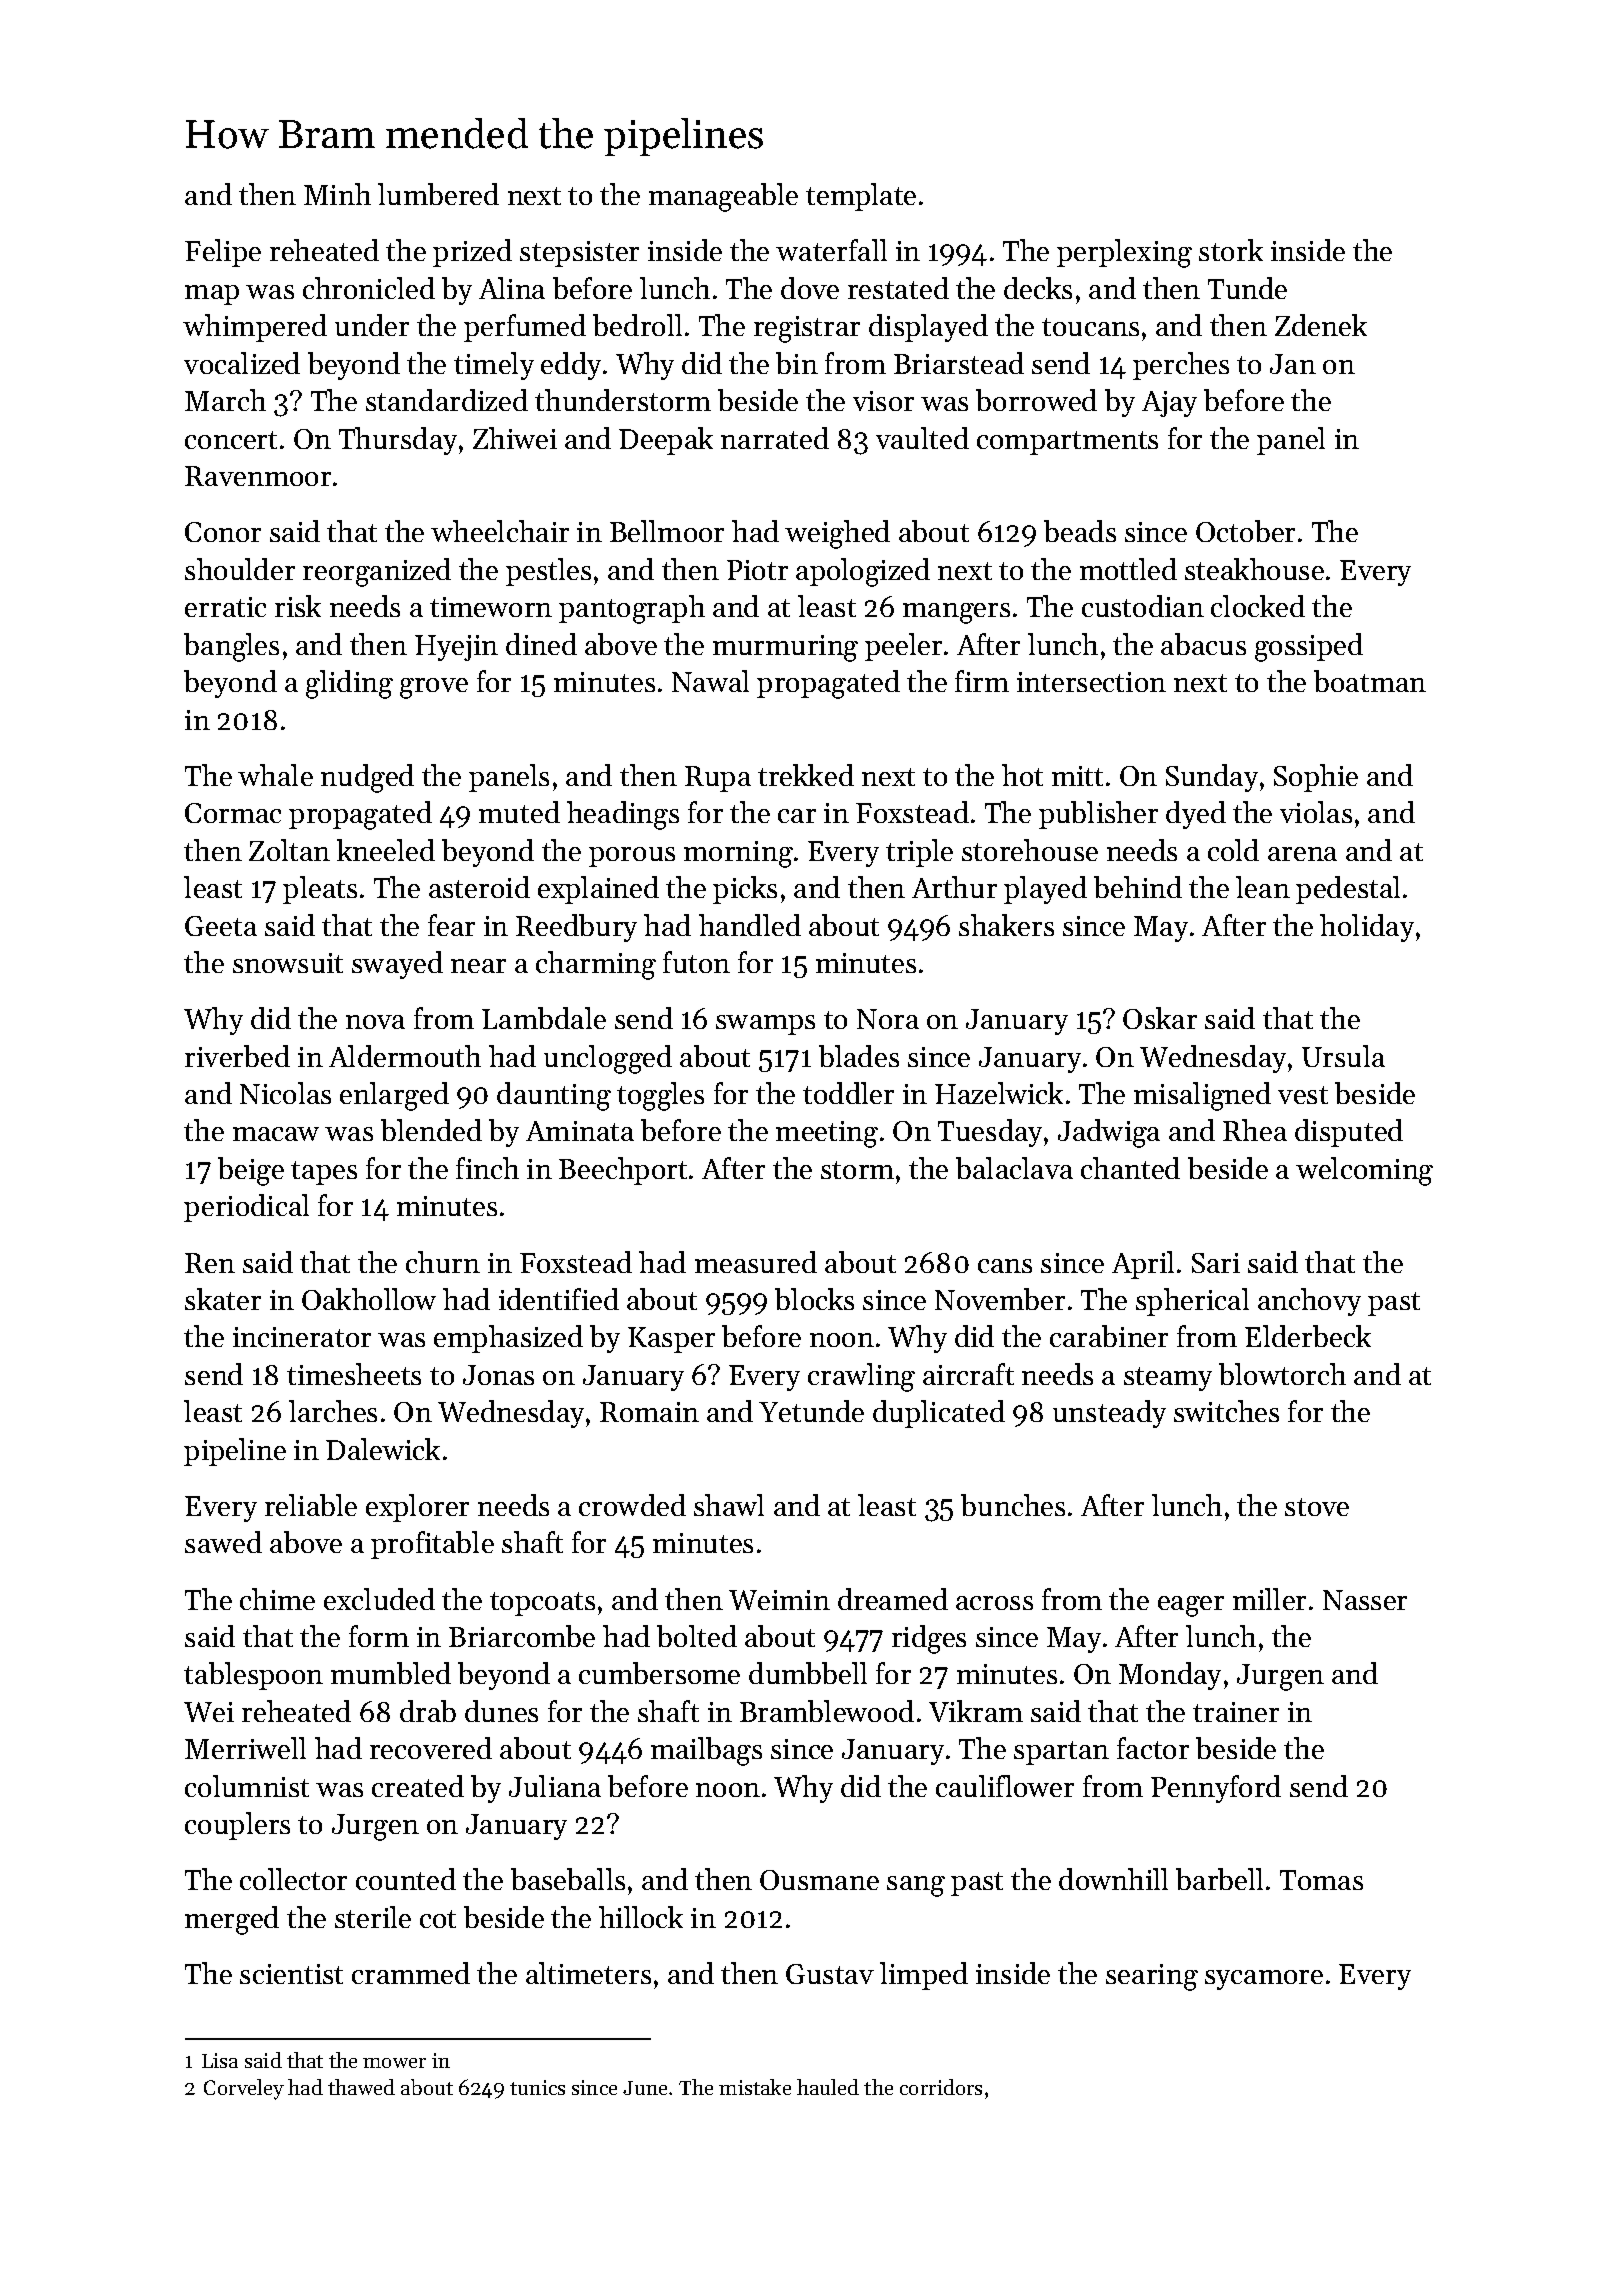 This screenshot has height=2292, width=1620. Describe the element at coordinates (568, 1879) in the screenshot. I see `baseballs` at that location.
